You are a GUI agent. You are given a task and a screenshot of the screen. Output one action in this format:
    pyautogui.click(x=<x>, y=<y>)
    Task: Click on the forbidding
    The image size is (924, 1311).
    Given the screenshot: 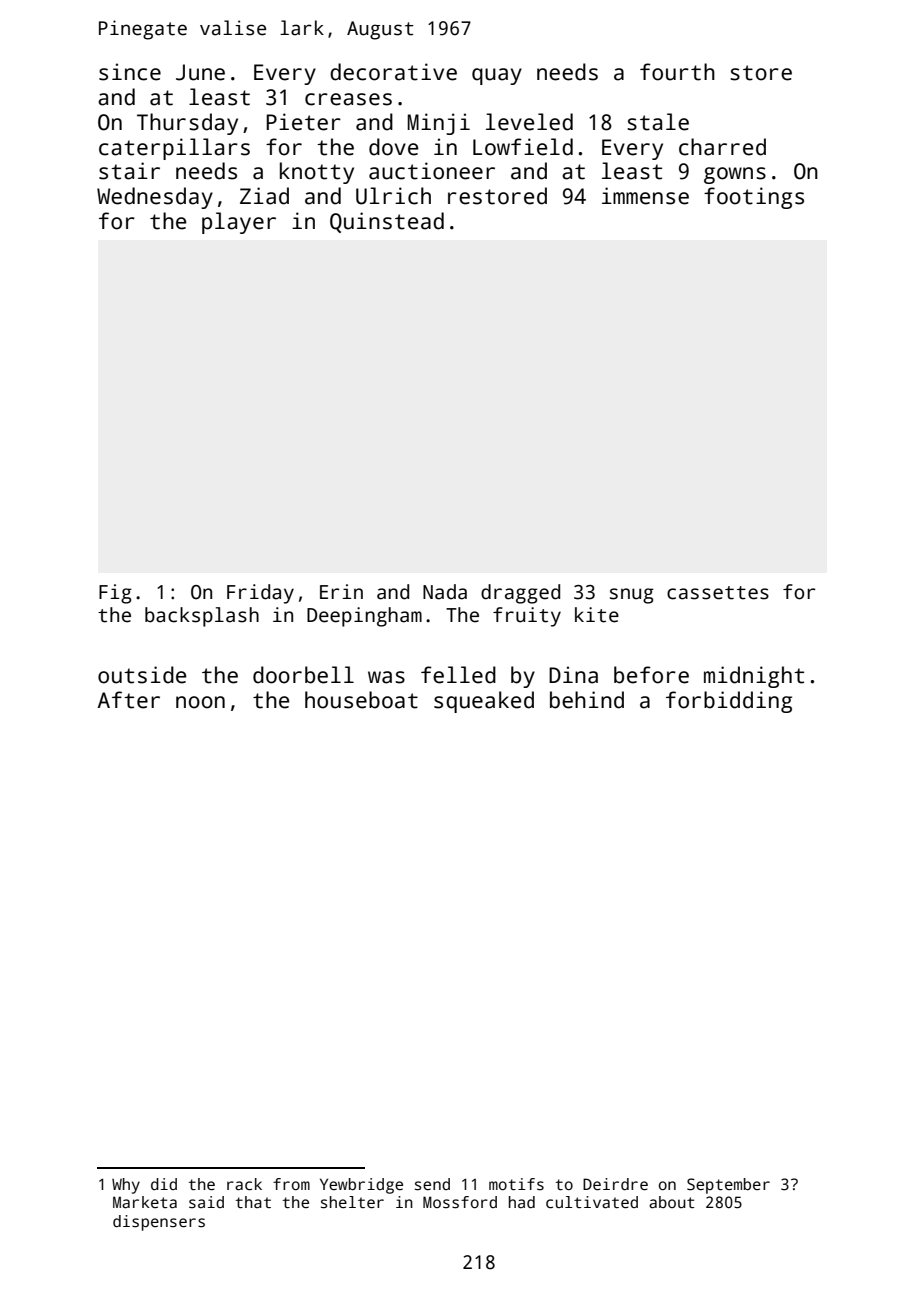 What is the action you would take?
    pyautogui.click(x=729, y=702)
